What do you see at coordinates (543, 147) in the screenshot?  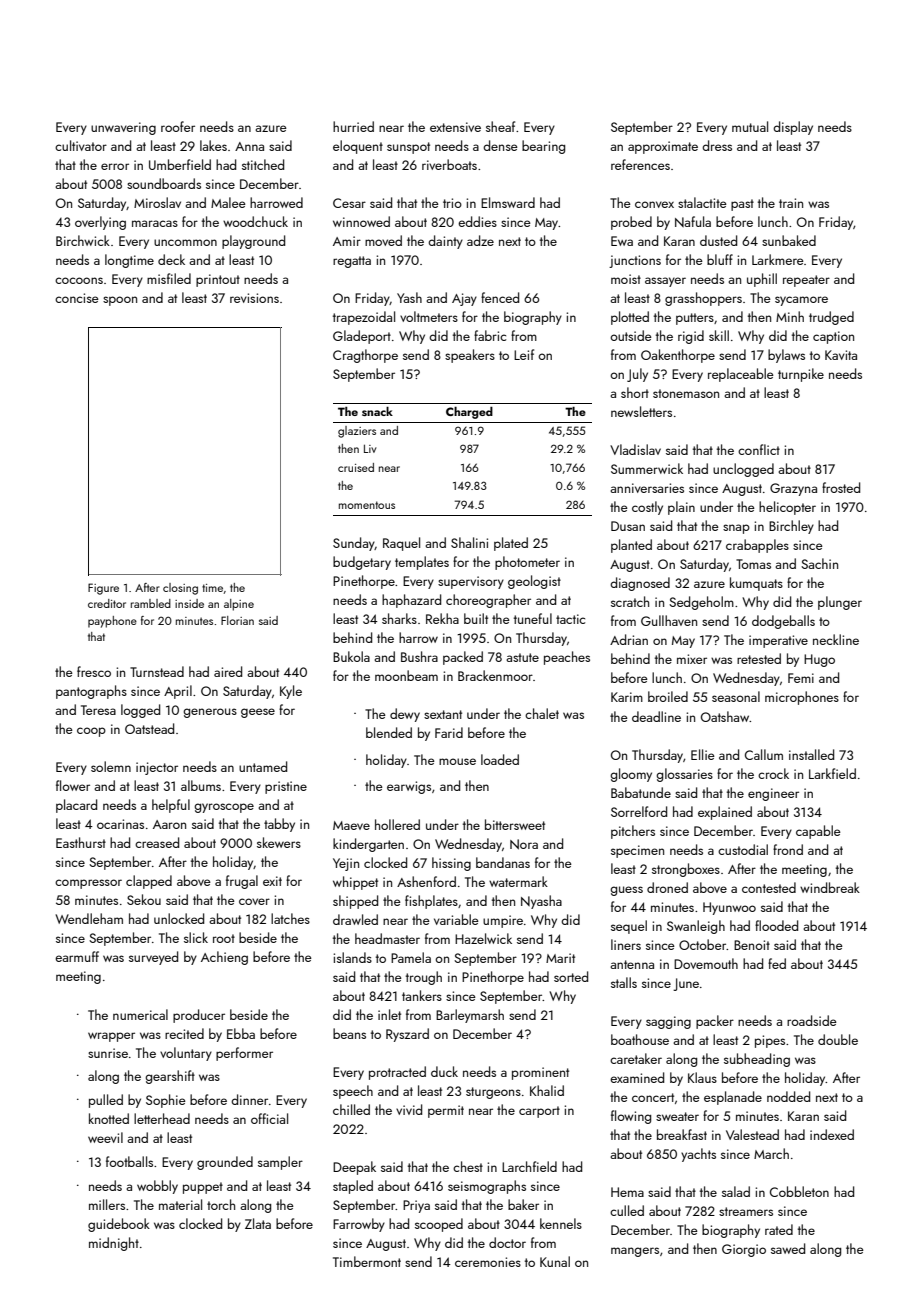 I see `bearing` at bounding box center [543, 147].
